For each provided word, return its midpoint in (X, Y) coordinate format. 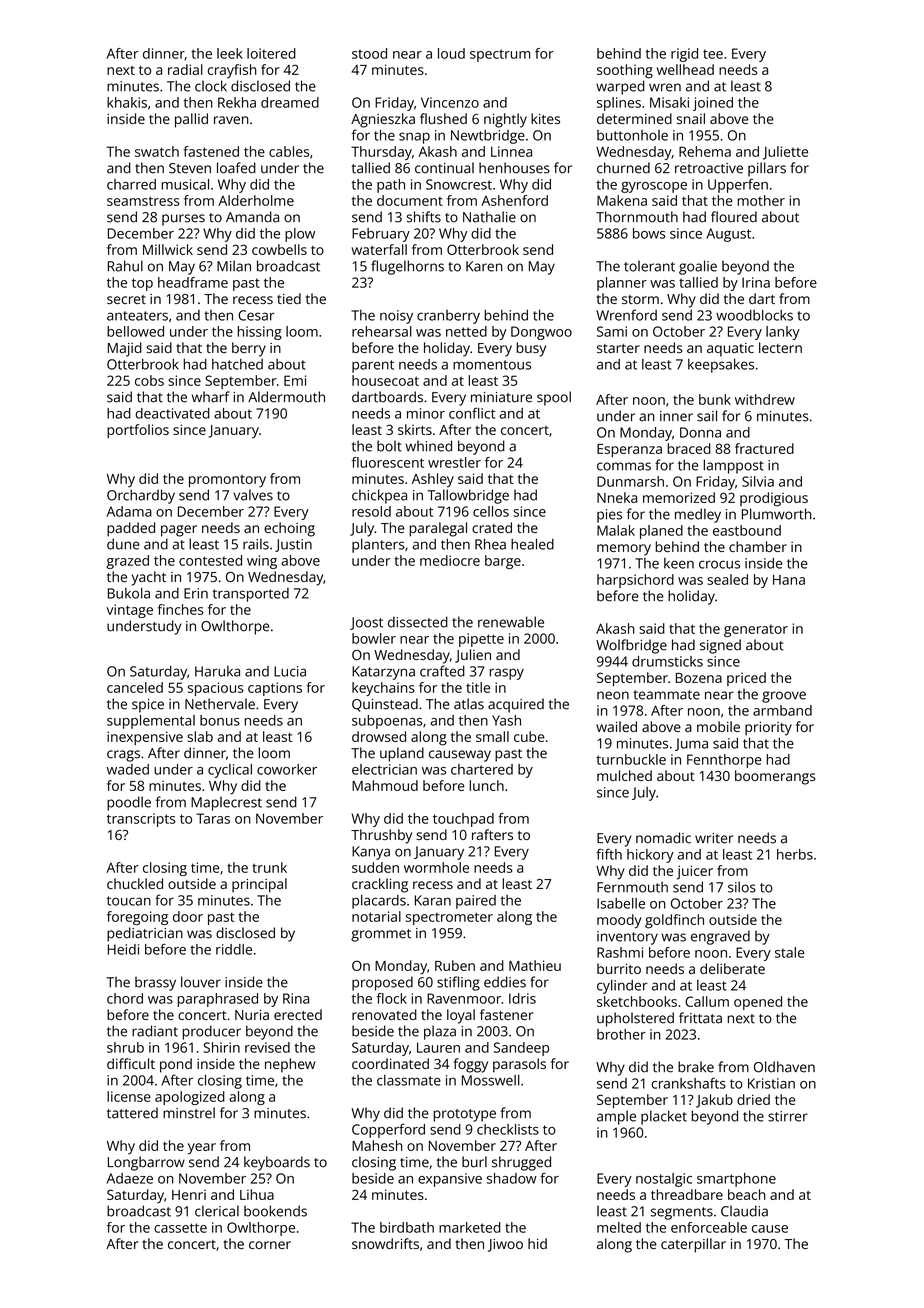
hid (537, 1243)
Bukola (129, 593)
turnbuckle (631, 759)
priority (768, 729)
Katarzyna (383, 673)
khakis (127, 102)
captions (275, 689)
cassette (180, 1228)
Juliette (785, 153)
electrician (384, 769)
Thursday (381, 153)
